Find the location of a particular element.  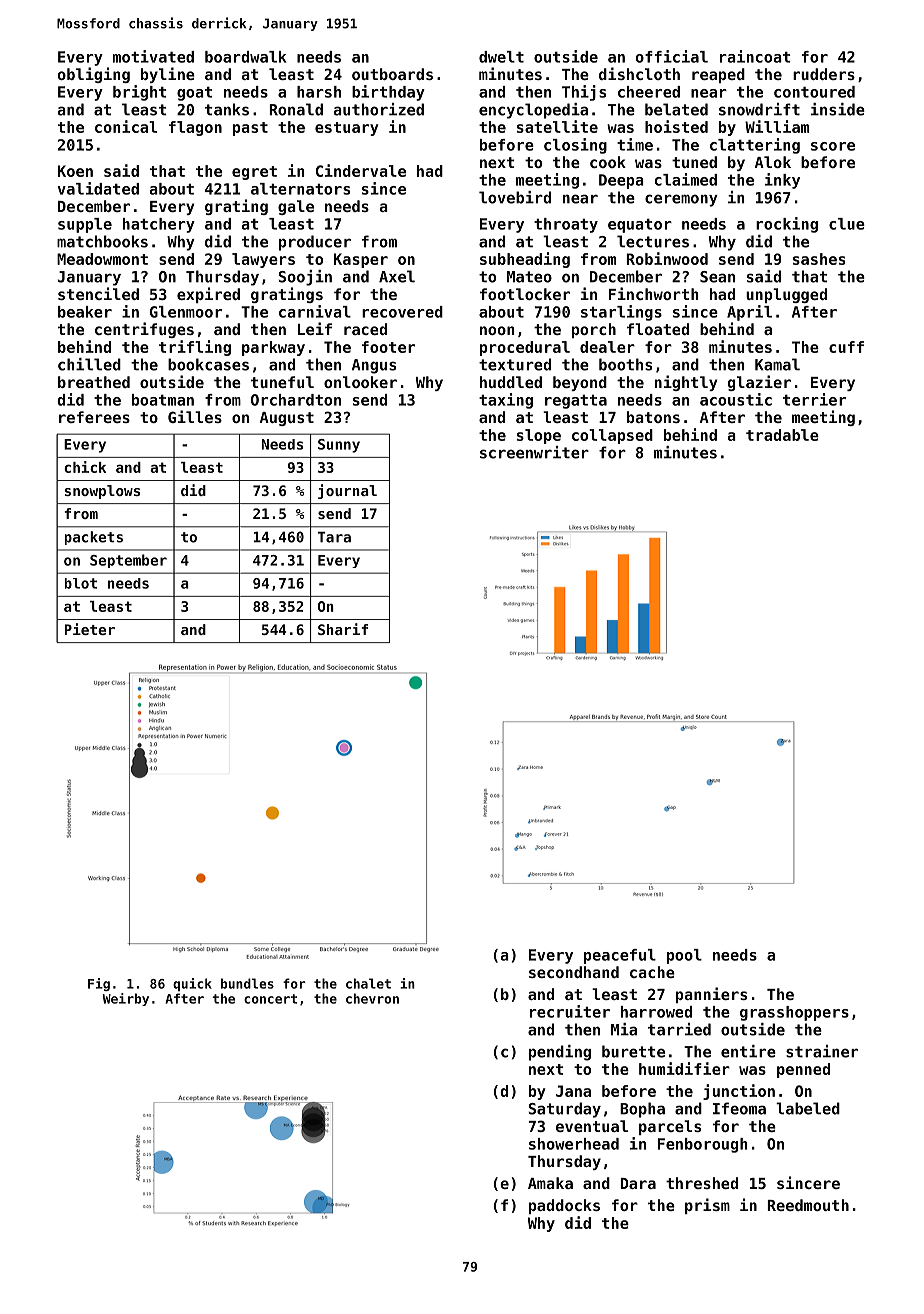

Thijs is located at coordinates (584, 93).
